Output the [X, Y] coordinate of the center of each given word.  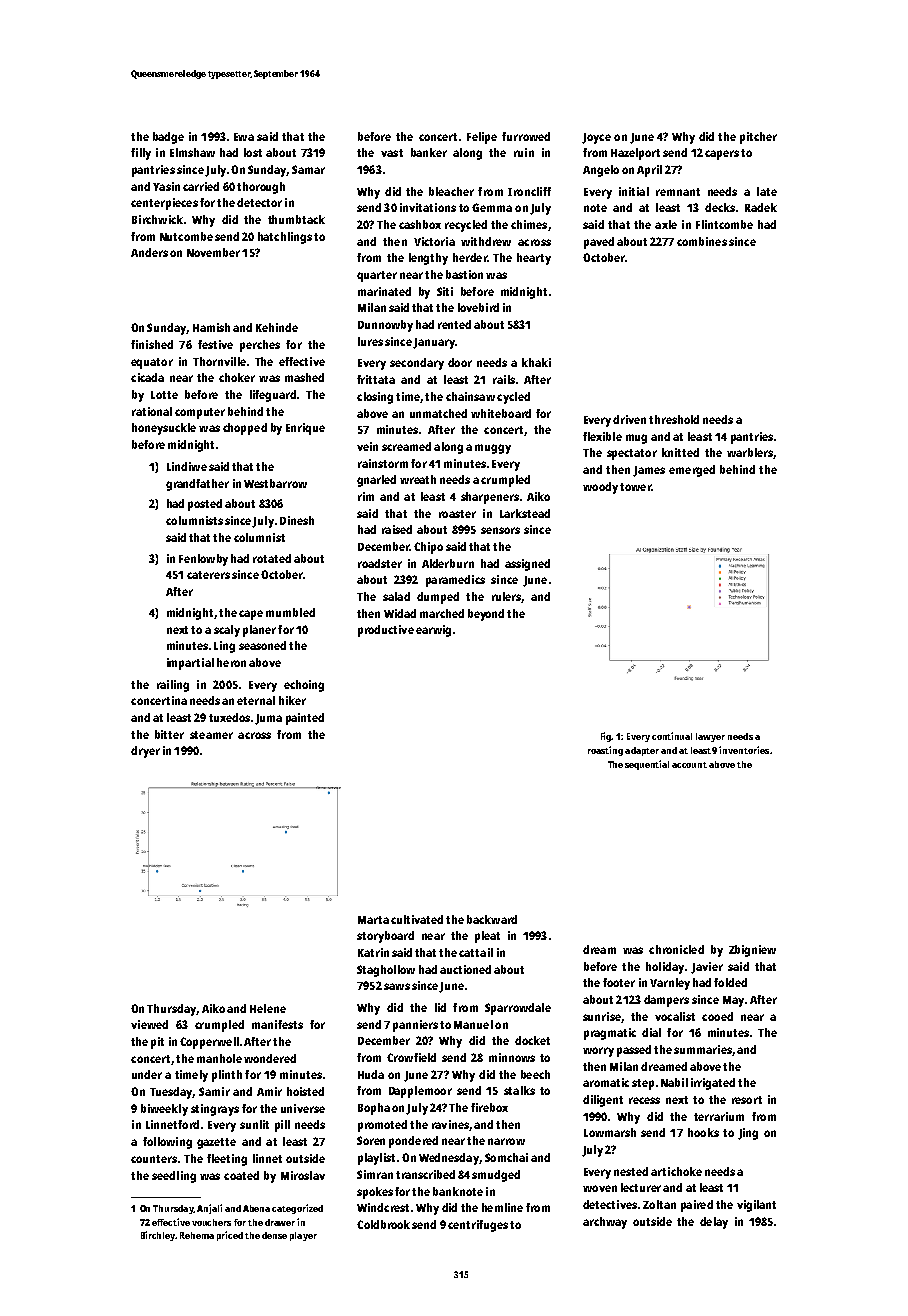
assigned [527, 565]
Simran [375, 1174]
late [767, 191]
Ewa [244, 137]
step [643, 1084]
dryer [145, 752]
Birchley [158, 1236]
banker [429, 152]
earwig [433, 631]
